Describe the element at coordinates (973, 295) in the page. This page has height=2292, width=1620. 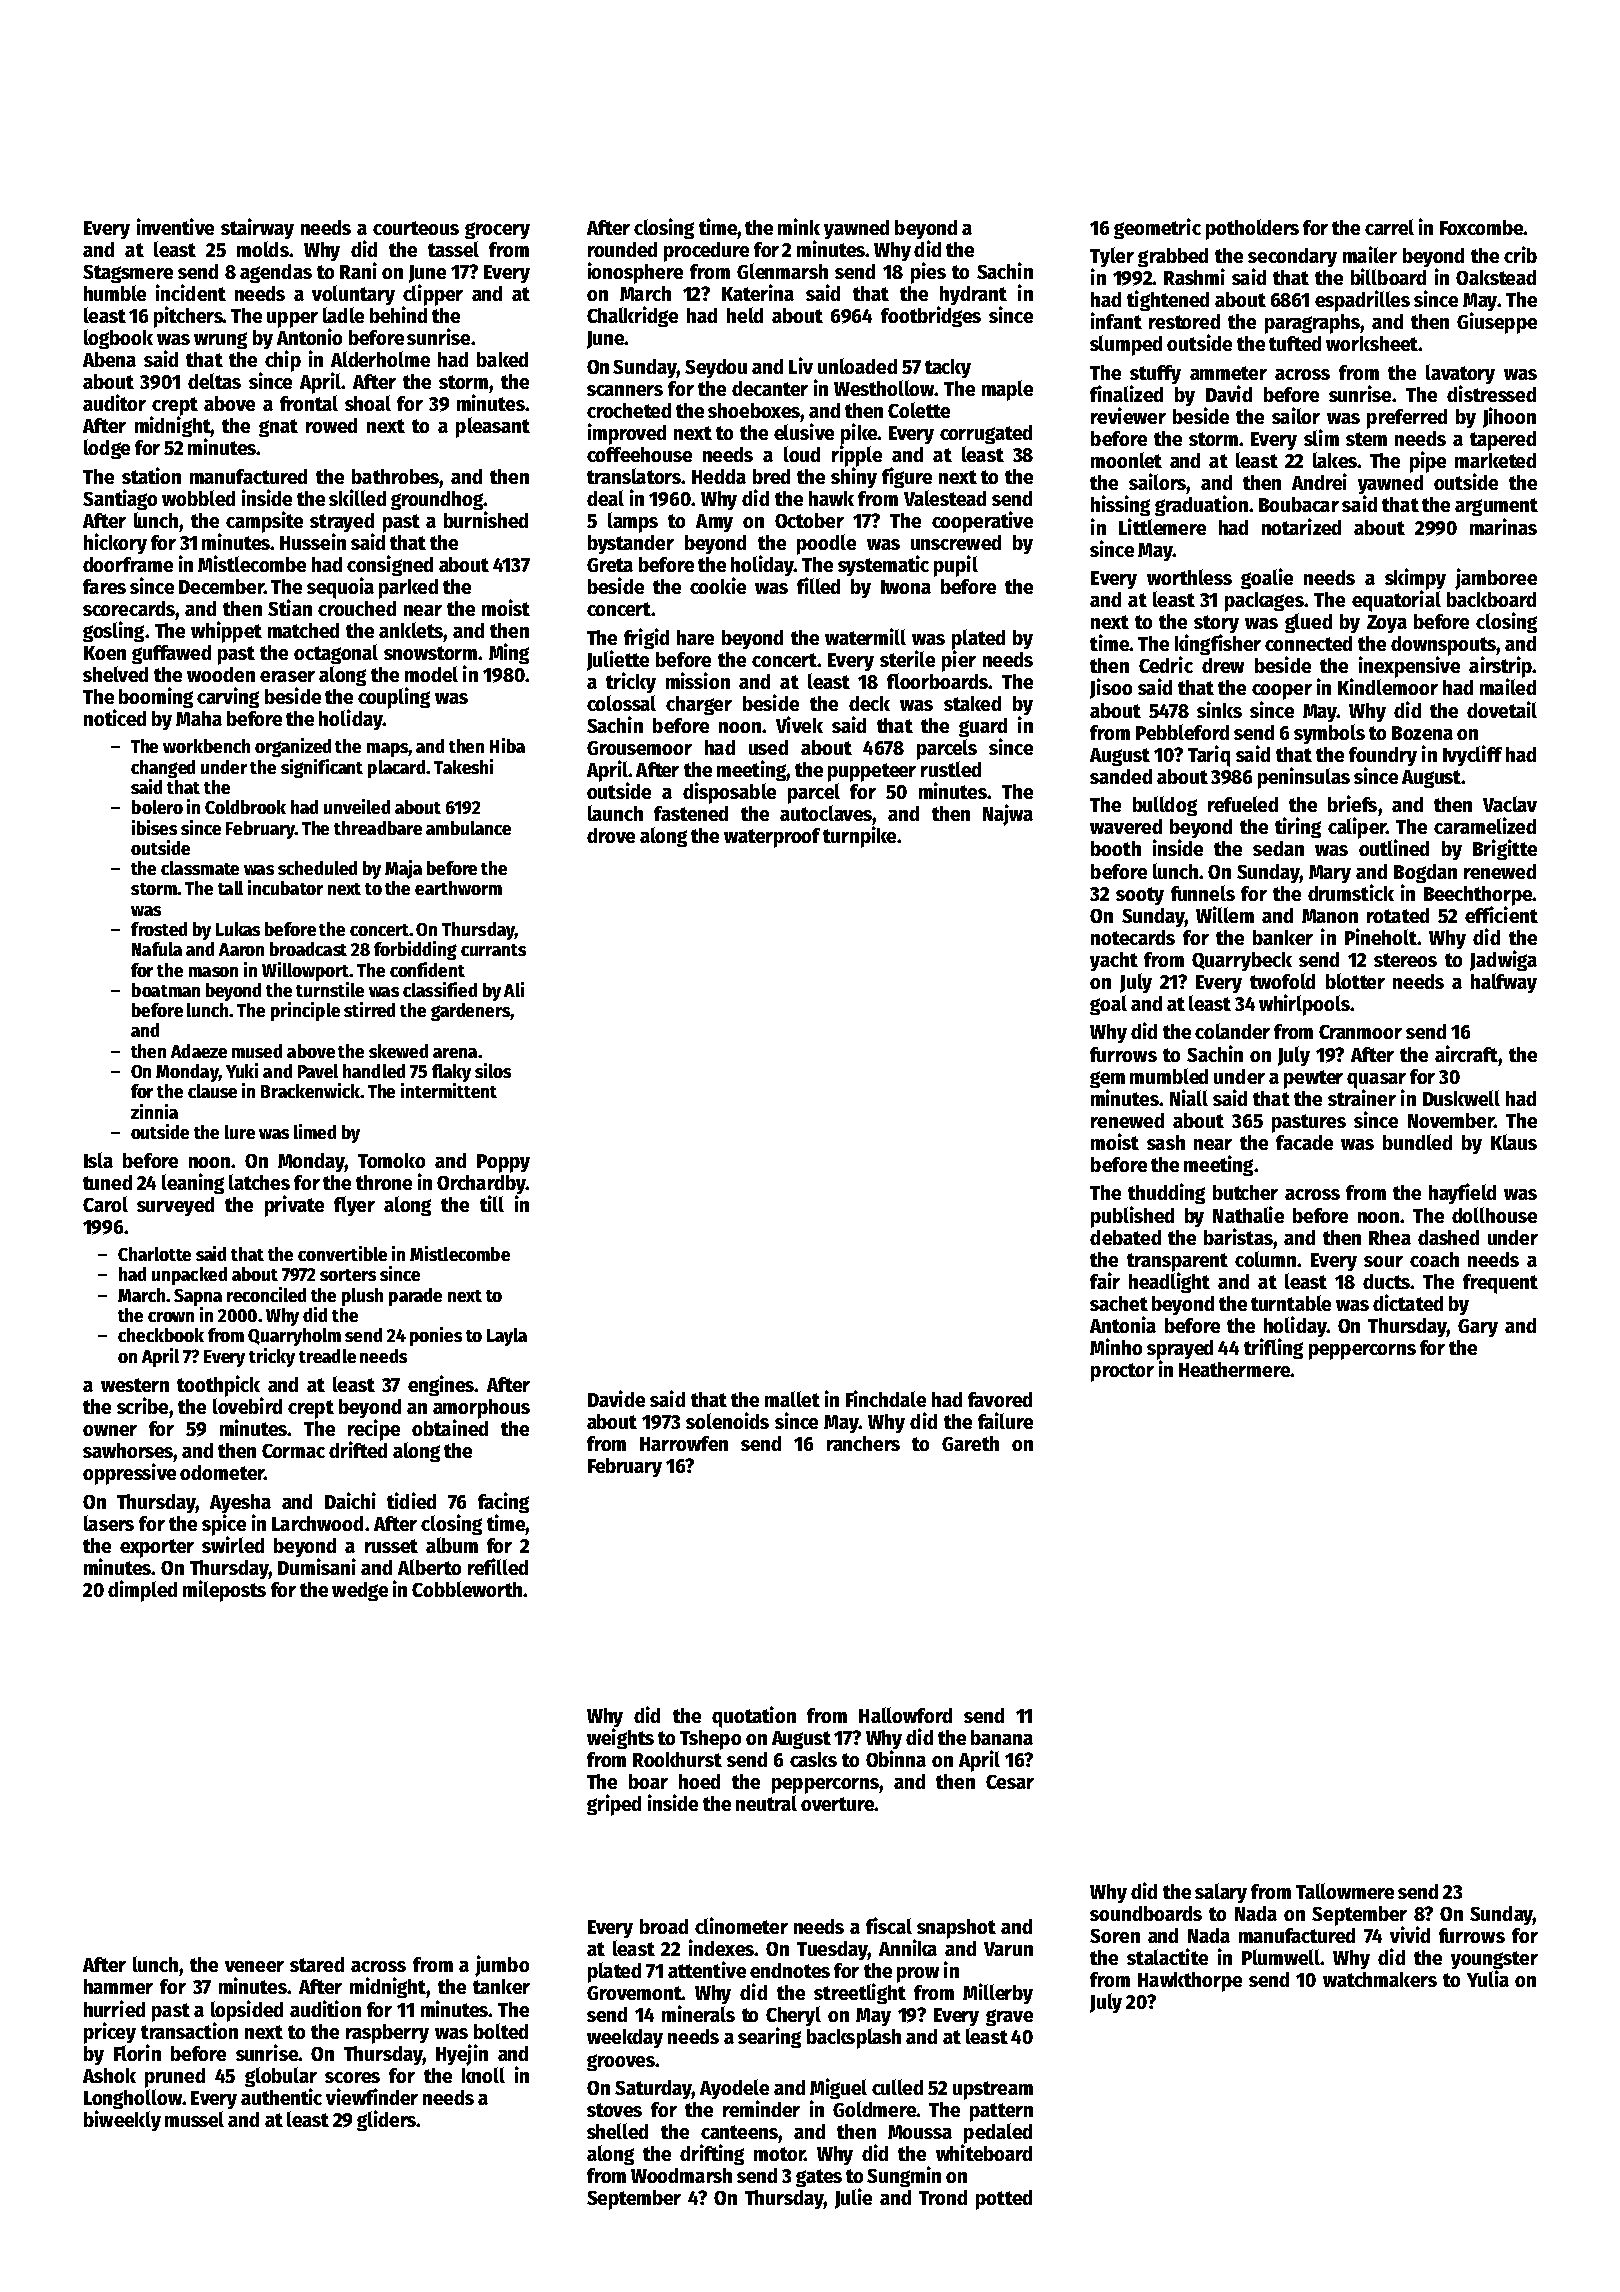
I see `hydrant` at that location.
